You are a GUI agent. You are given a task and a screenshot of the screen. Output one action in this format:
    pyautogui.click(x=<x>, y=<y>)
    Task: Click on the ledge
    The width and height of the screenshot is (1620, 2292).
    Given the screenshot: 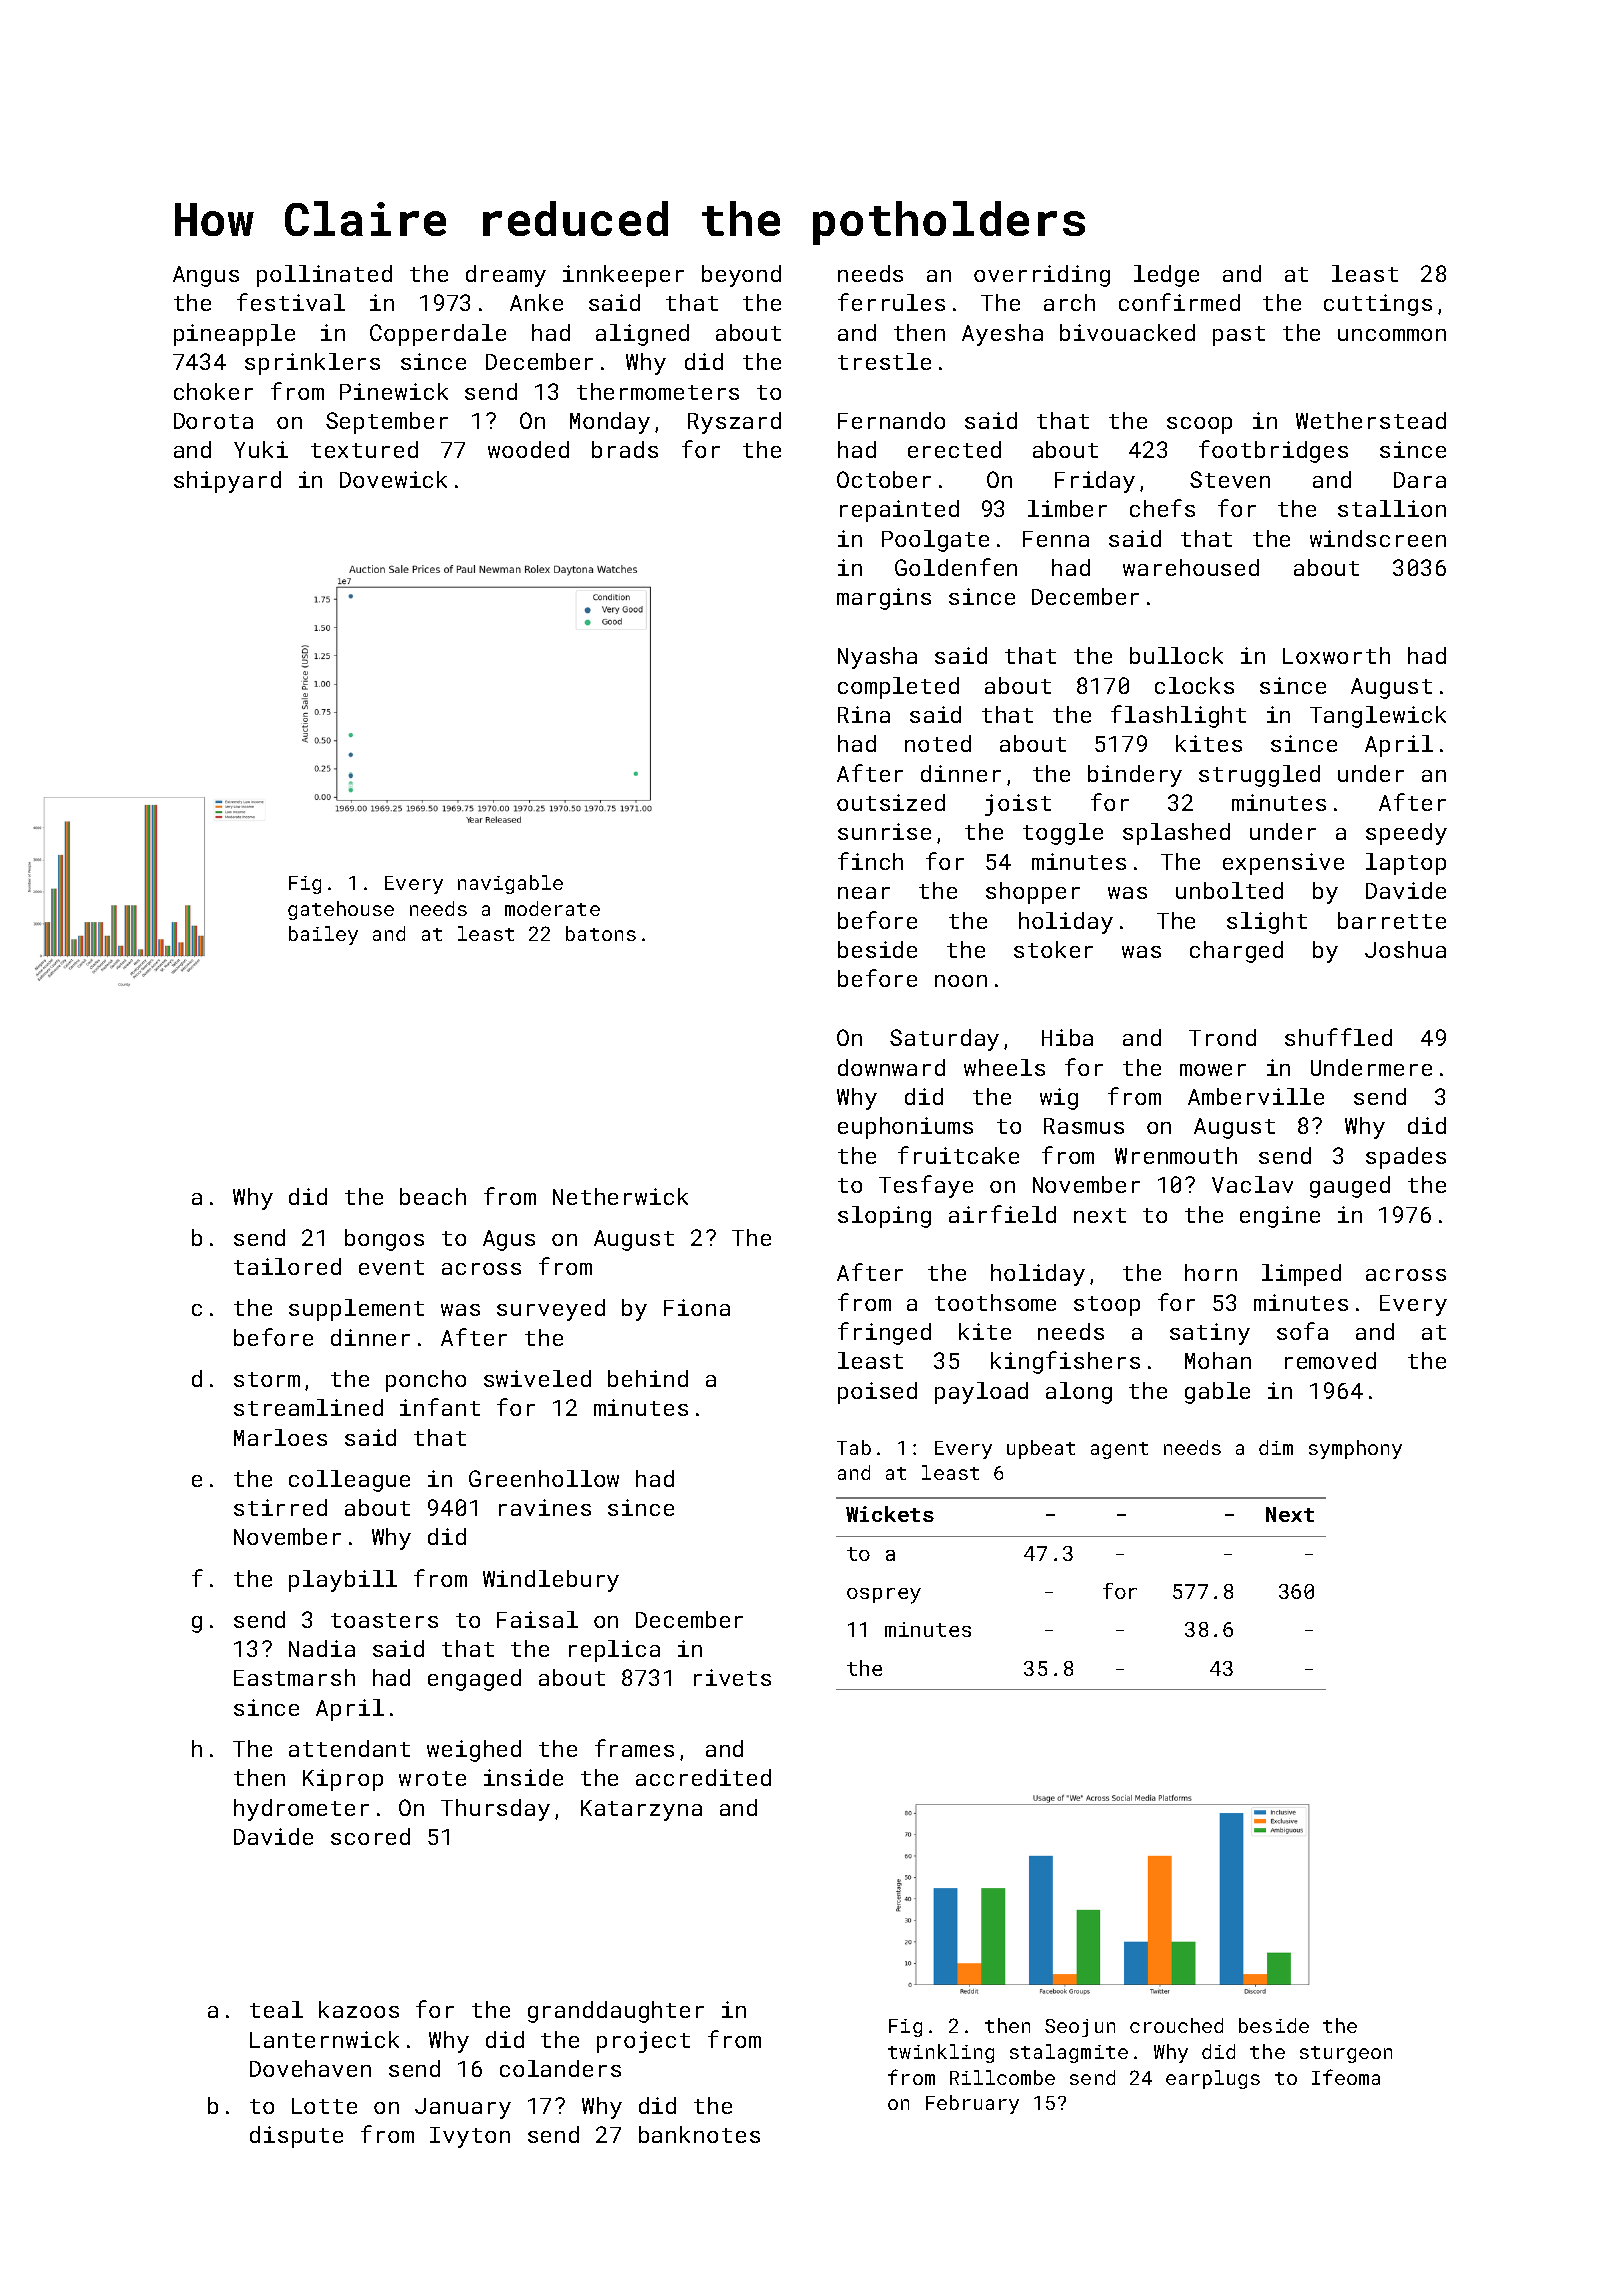 What is the action you would take?
    pyautogui.click(x=1166, y=276)
